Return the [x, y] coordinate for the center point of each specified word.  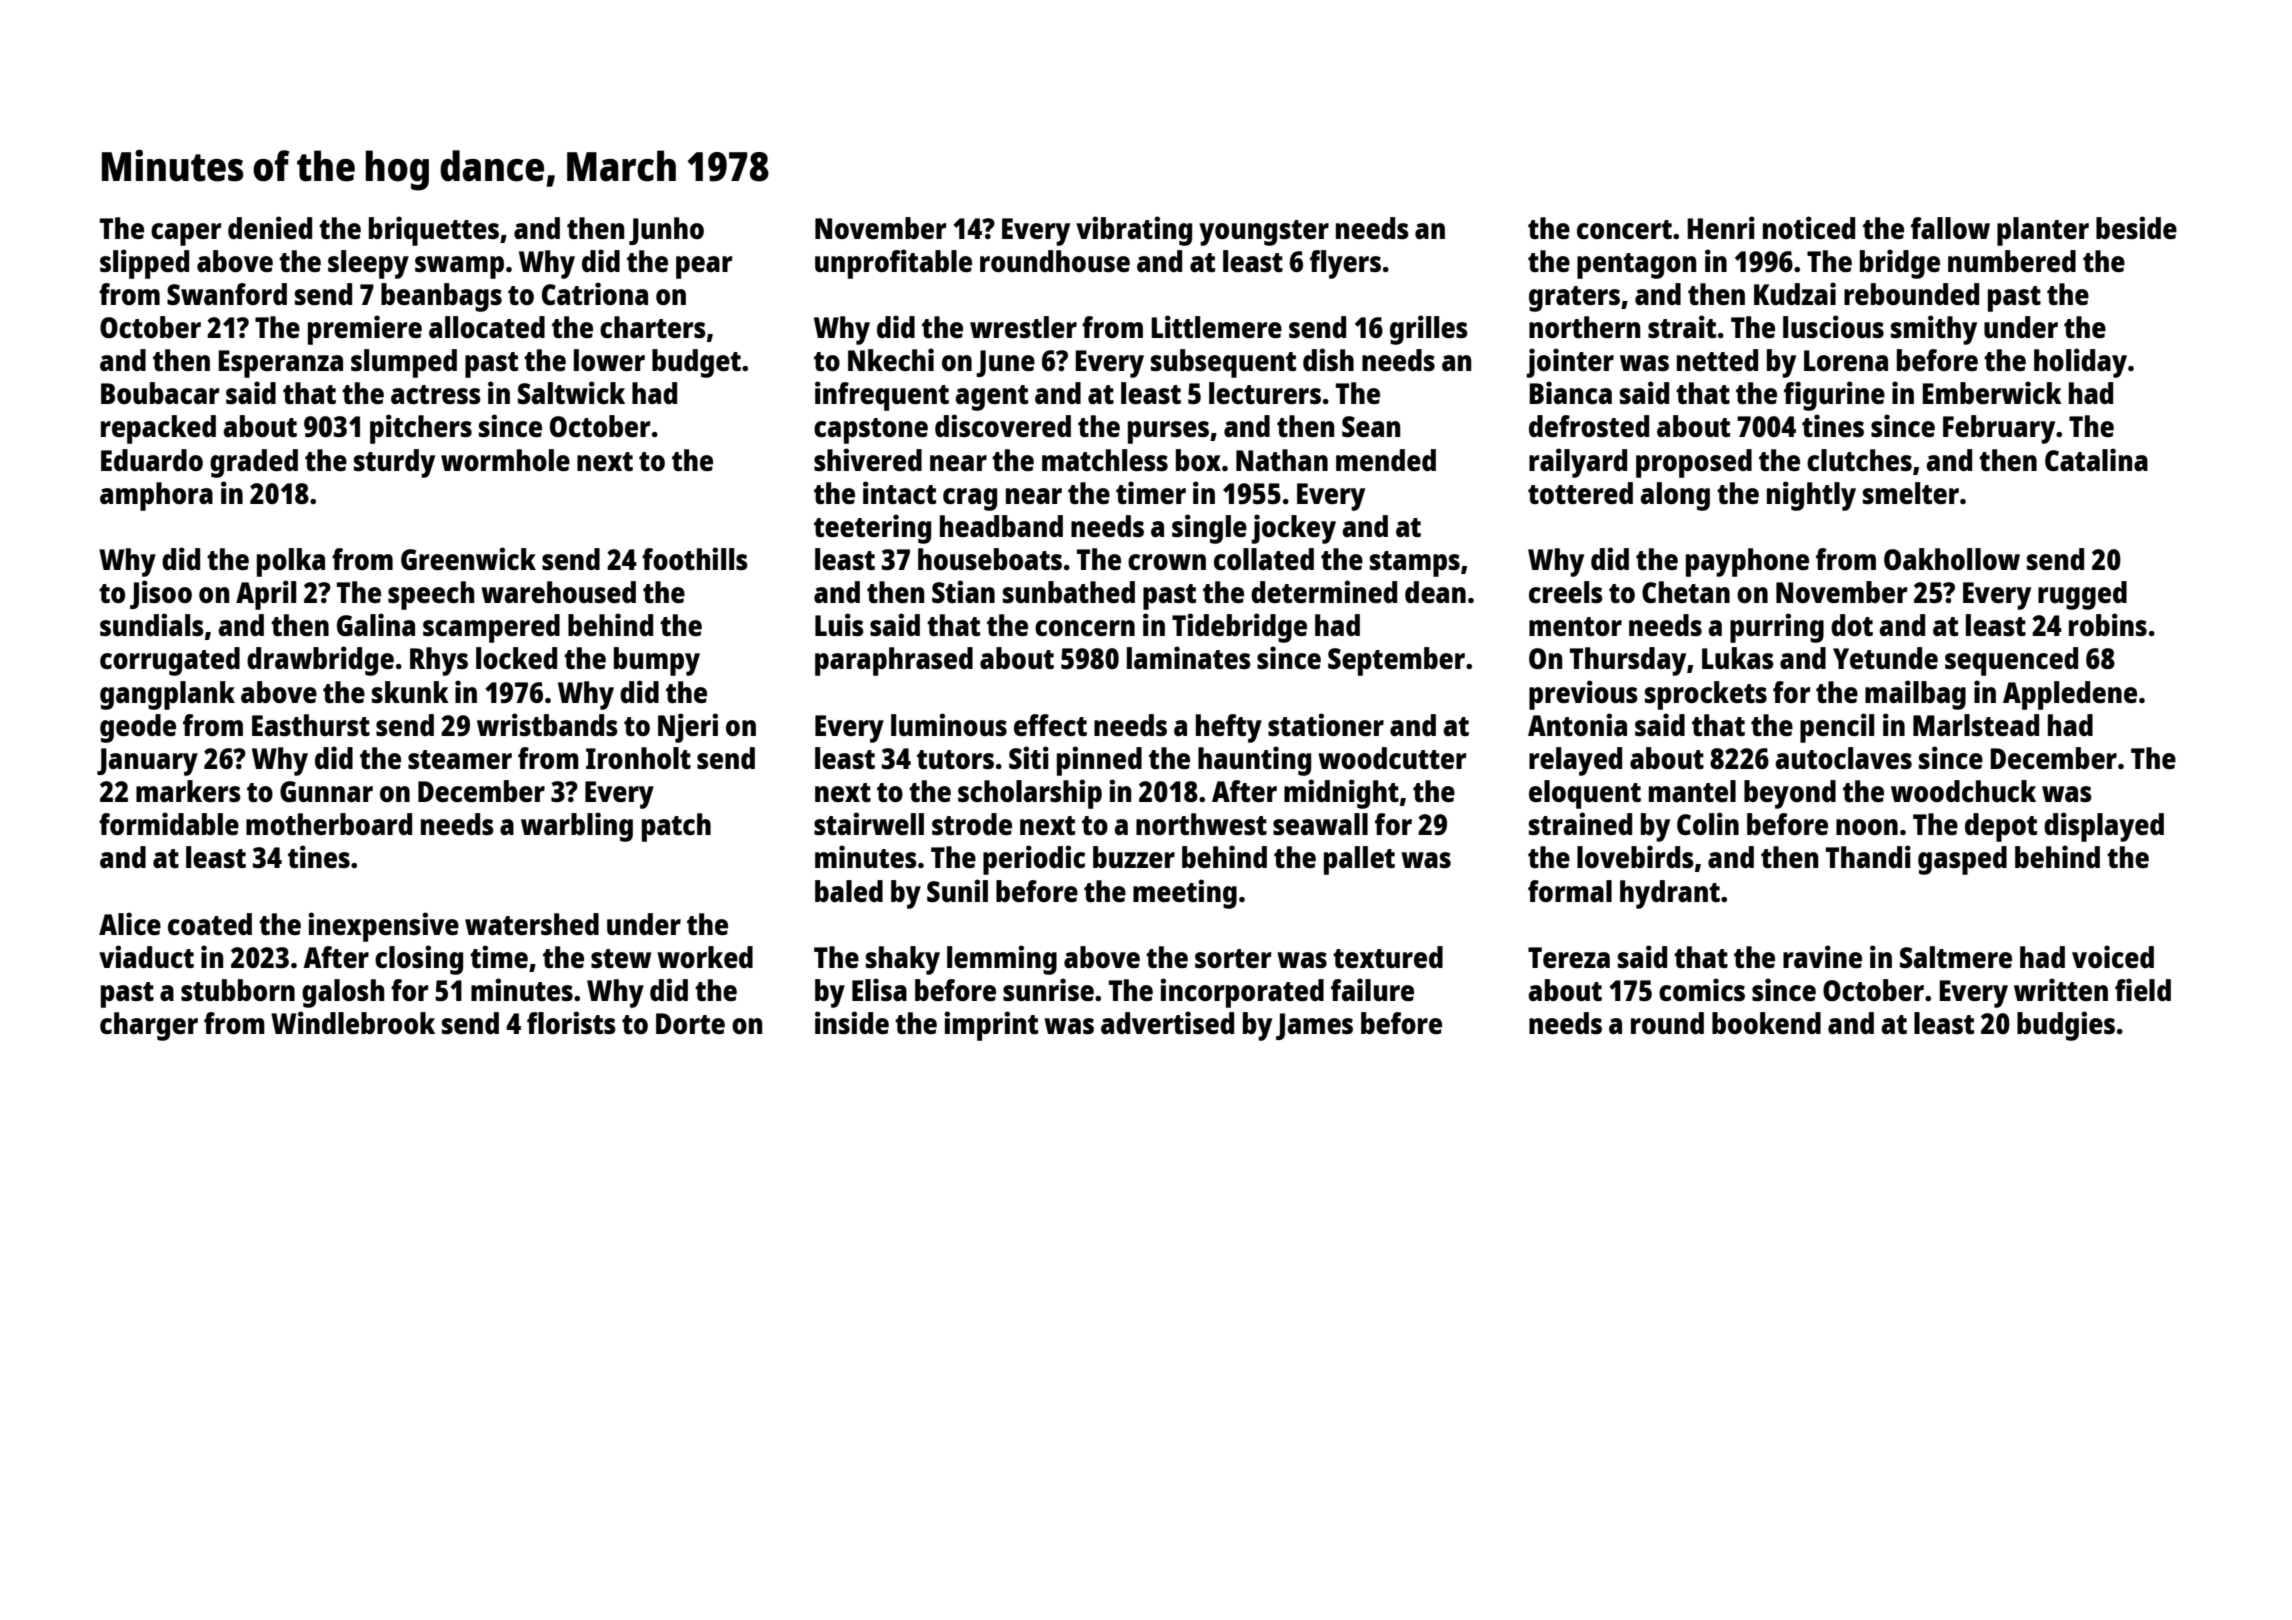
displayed [2104, 827]
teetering [872, 529]
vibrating [1134, 231]
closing [419, 960]
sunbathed [1069, 592]
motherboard [329, 824]
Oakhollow [1952, 559]
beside [2136, 227]
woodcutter [1392, 758]
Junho [666, 231]
